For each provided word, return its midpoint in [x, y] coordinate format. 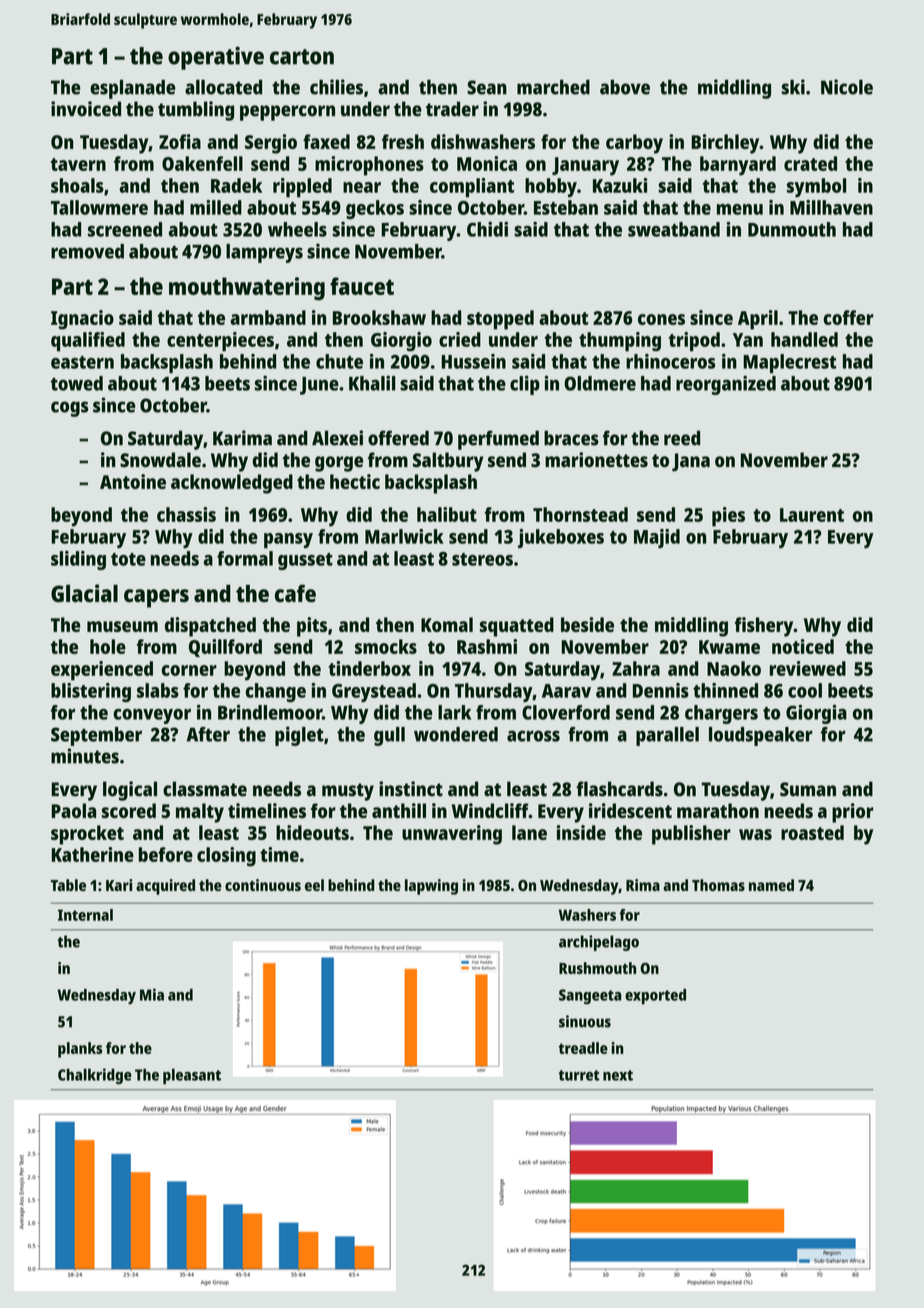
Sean [487, 87]
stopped [500, 320]
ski [793, 87]
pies [728, 517]
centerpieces [220, 342]
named [771, 885]
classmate [205, 789]
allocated [223, 87]
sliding [78, 560]
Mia [152, 994]
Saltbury [448, 462]
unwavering [452, 835]
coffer [848, 317]
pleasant [192, 1076]
